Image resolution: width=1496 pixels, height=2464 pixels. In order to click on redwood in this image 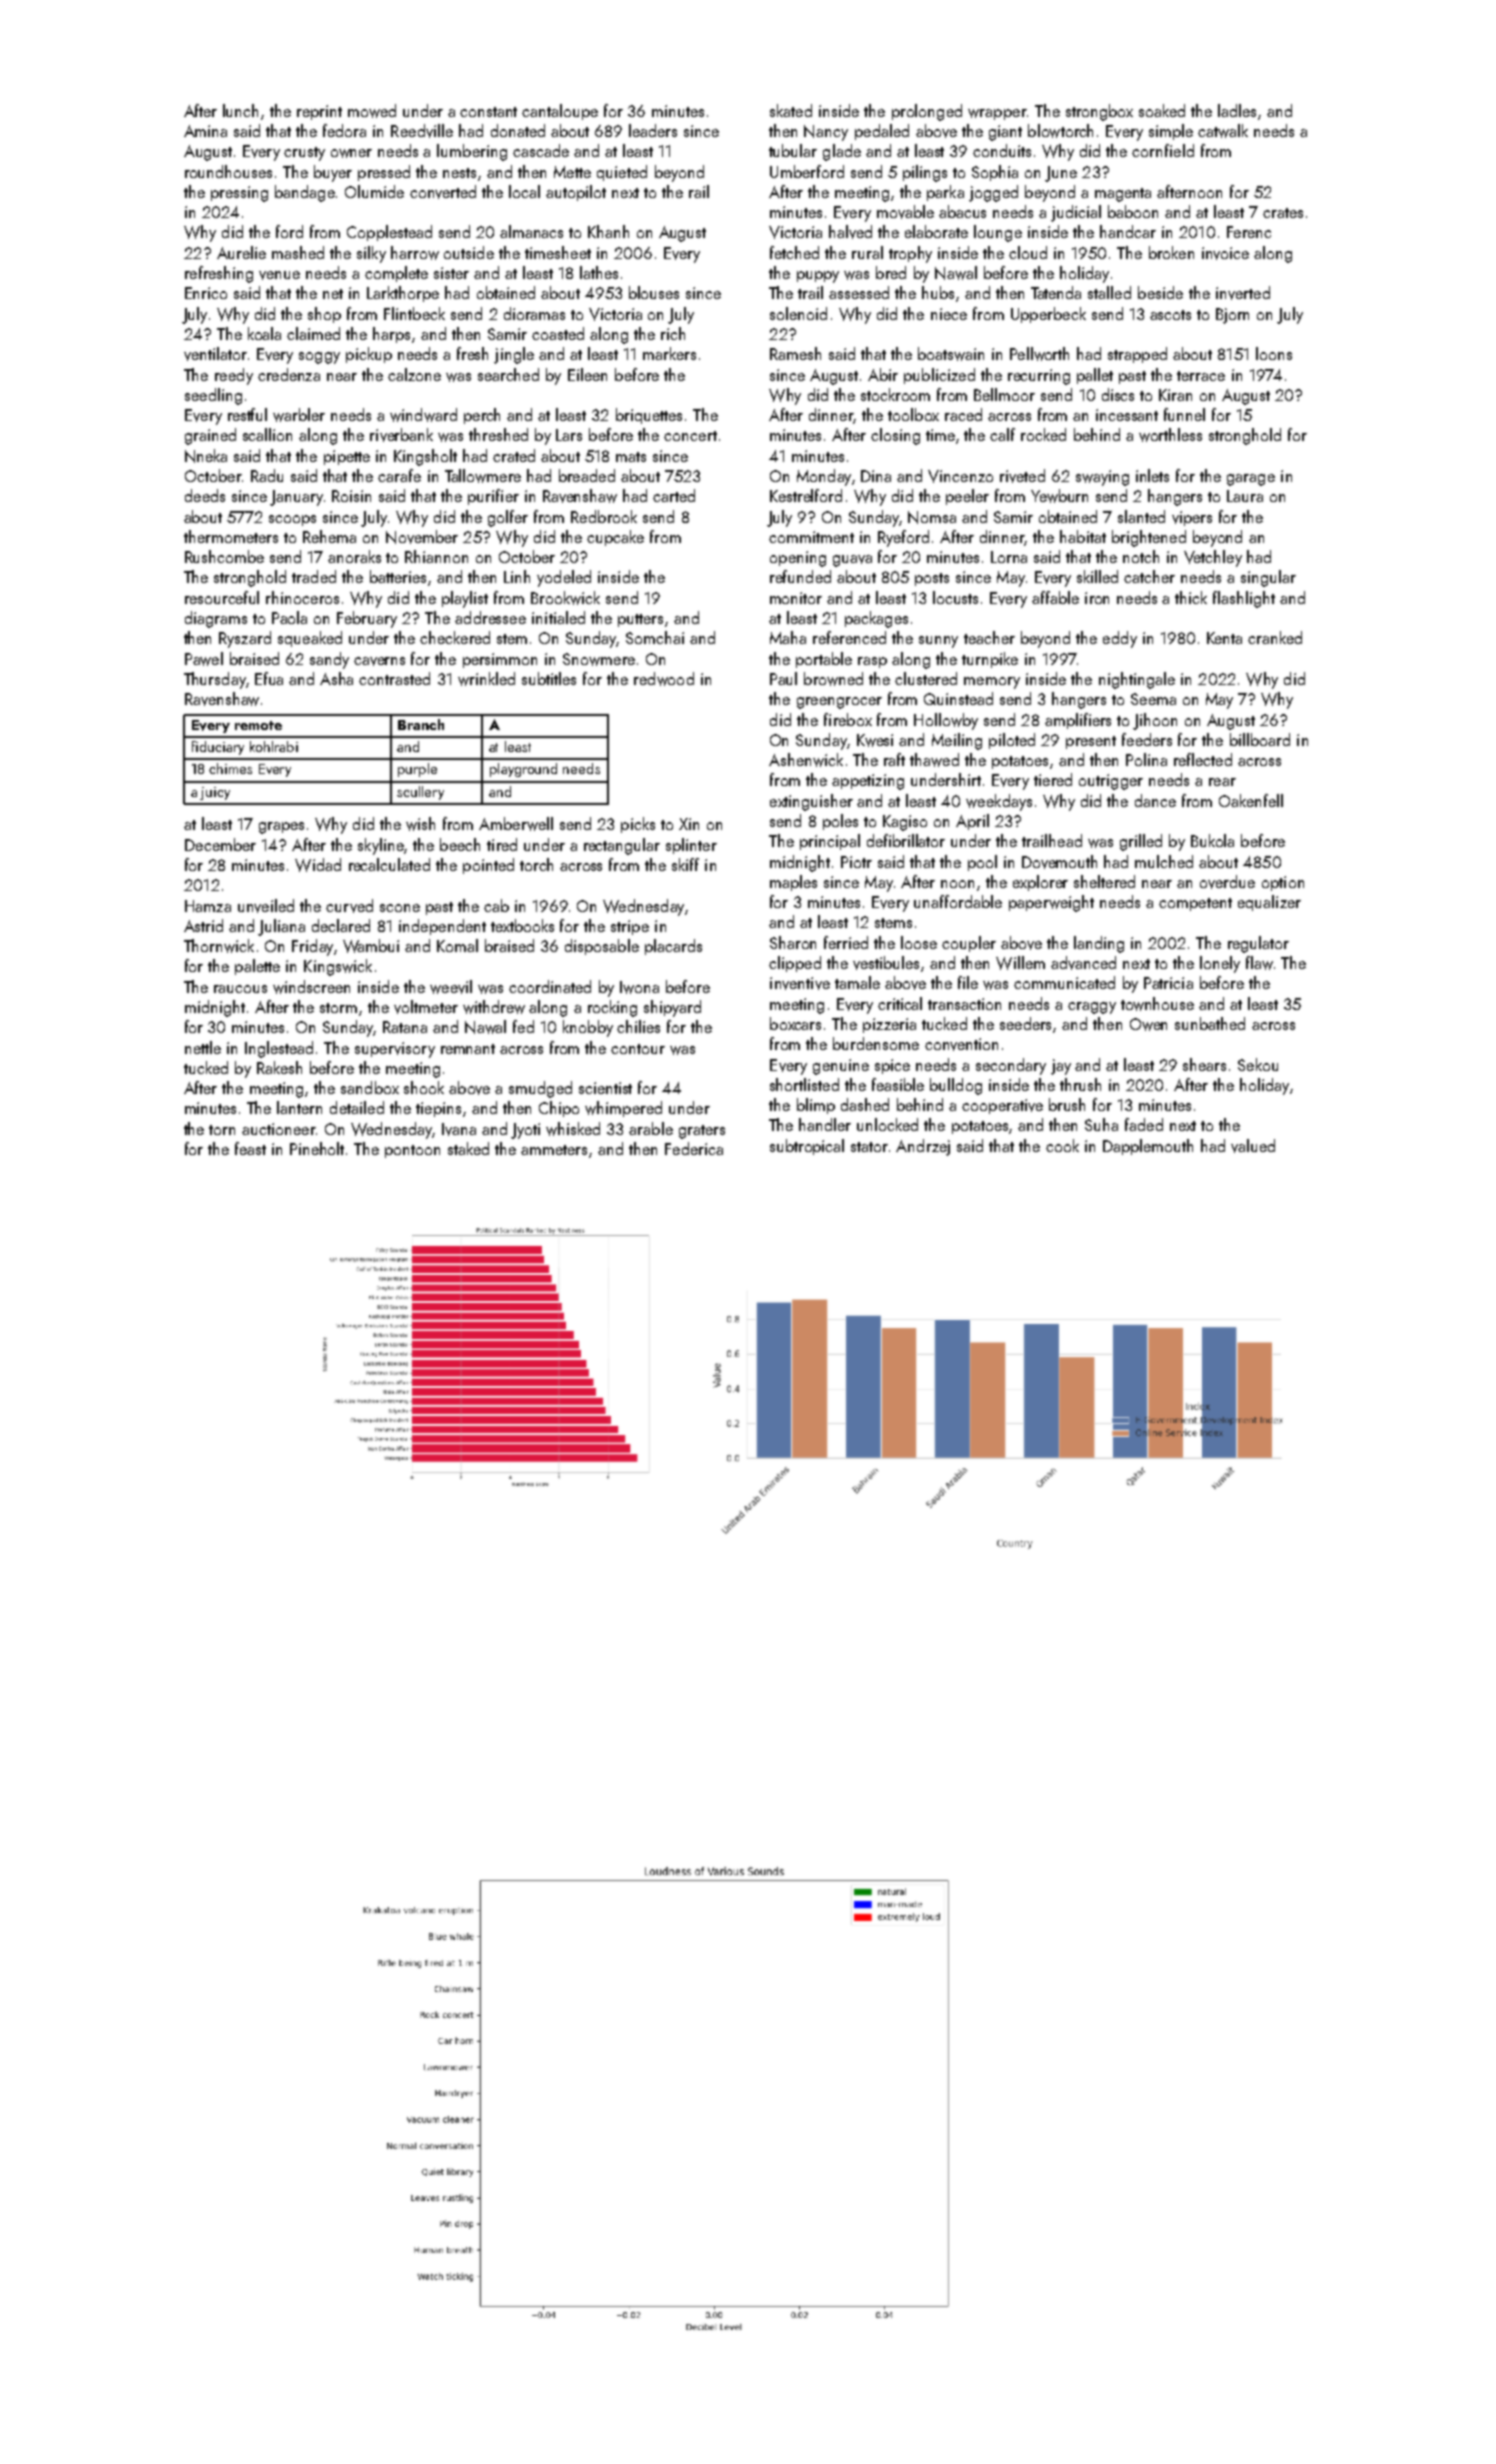, I will do `click(664, 679)`.
